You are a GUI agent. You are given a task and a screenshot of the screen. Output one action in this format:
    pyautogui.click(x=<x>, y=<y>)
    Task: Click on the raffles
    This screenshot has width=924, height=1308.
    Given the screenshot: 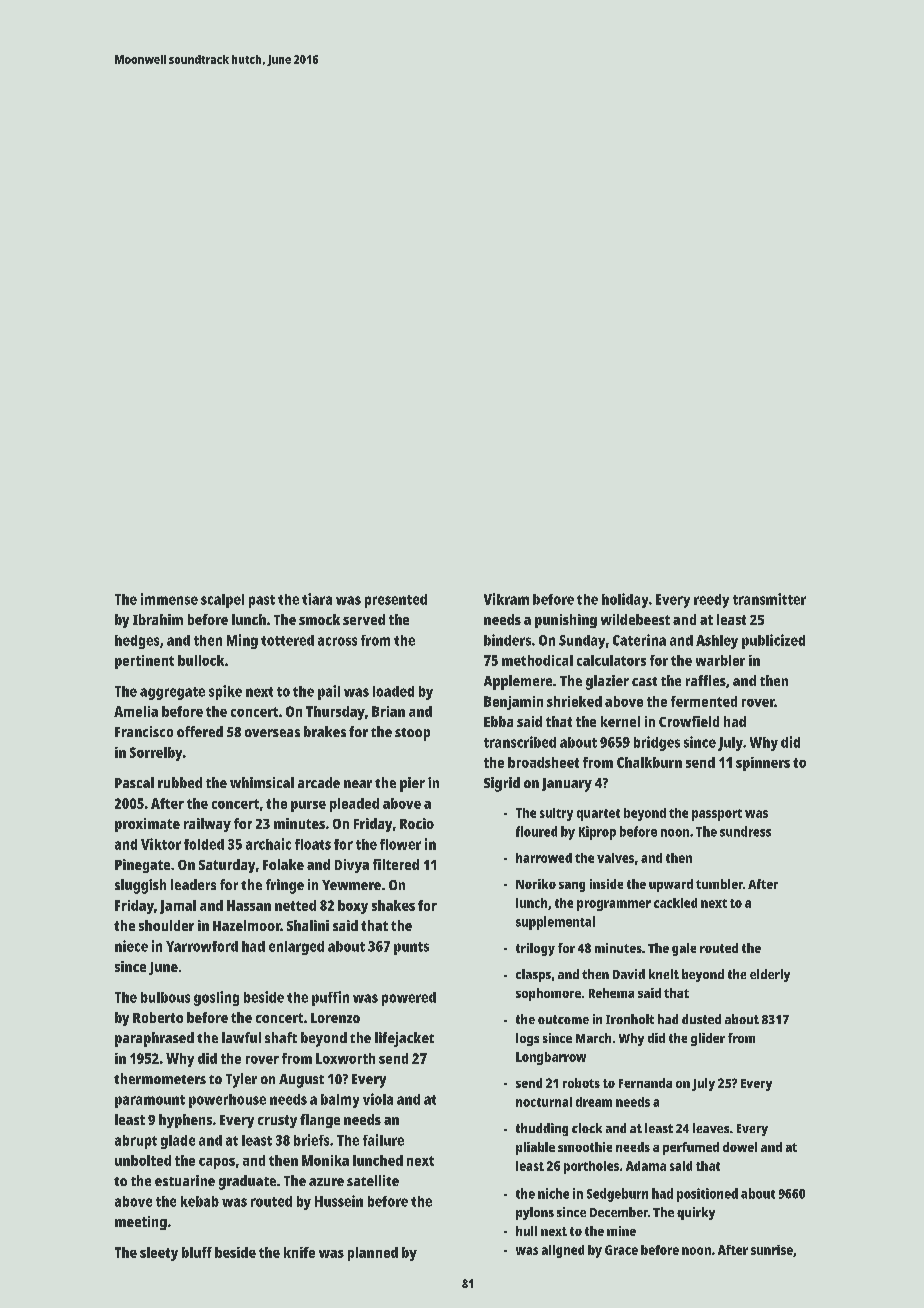 What is the action you would take?
    pyautogui.click(x=706, y=680)
